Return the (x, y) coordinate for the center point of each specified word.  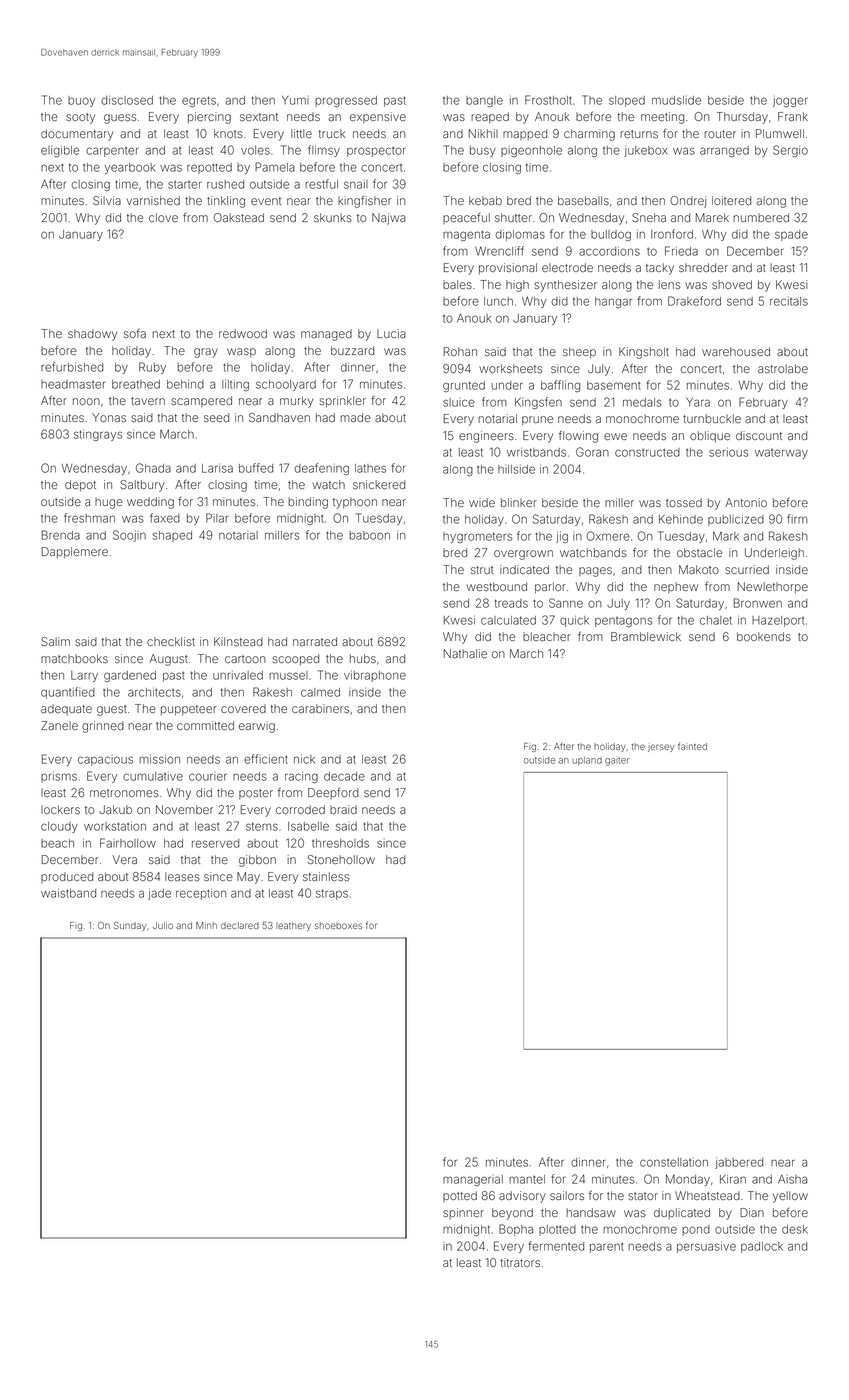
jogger (790, 101)
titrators (520, 1262)
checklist (171, 641)
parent (607, 1248)
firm (797, 518)
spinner (463, 1213)
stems (262, 826)
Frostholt (548, 100)
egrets (199, 101)
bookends (764, 636)
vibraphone (375, 676)
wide (482, 502)
